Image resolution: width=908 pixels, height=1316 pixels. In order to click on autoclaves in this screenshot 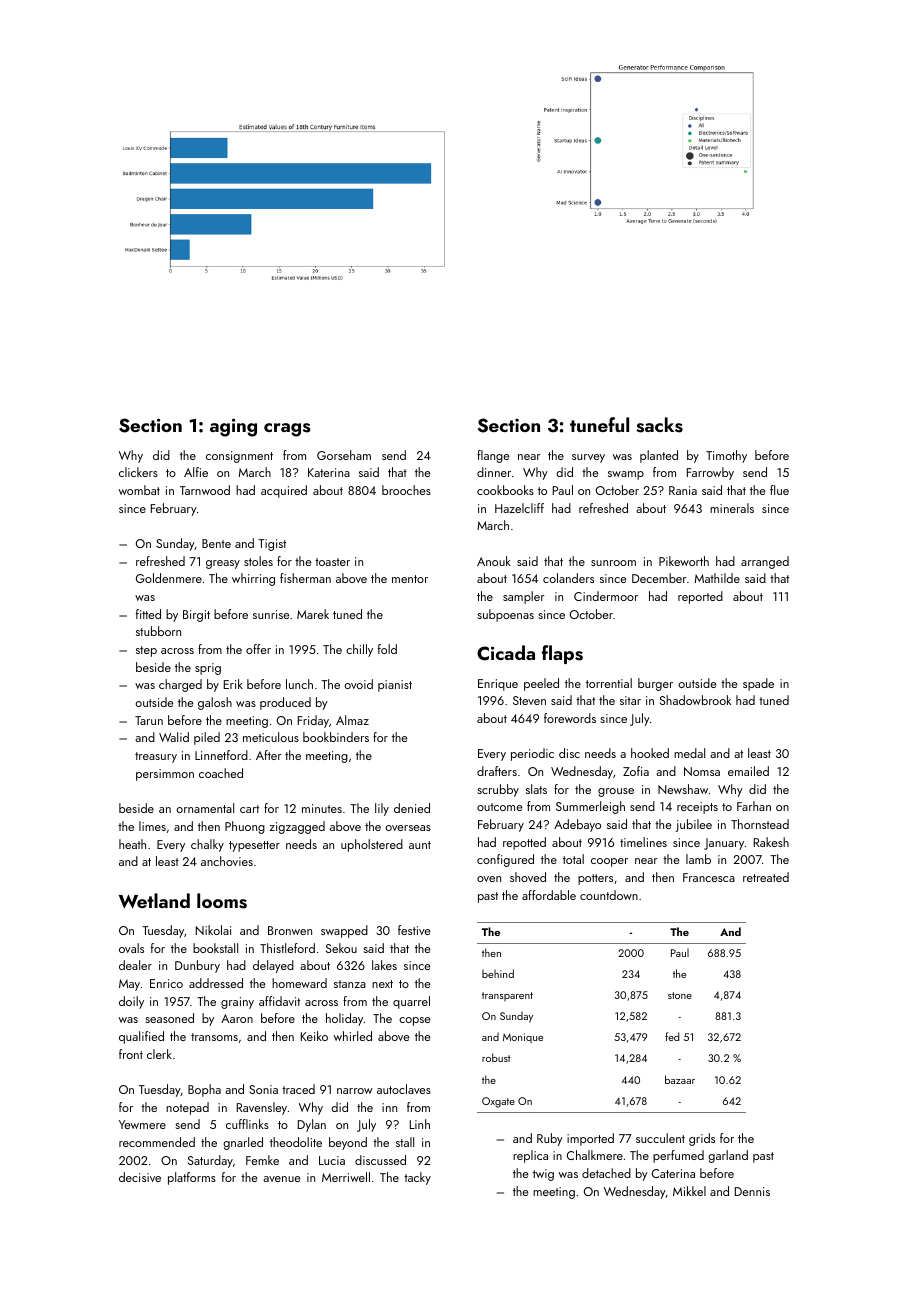, I will do `click(404, 1089)`.
